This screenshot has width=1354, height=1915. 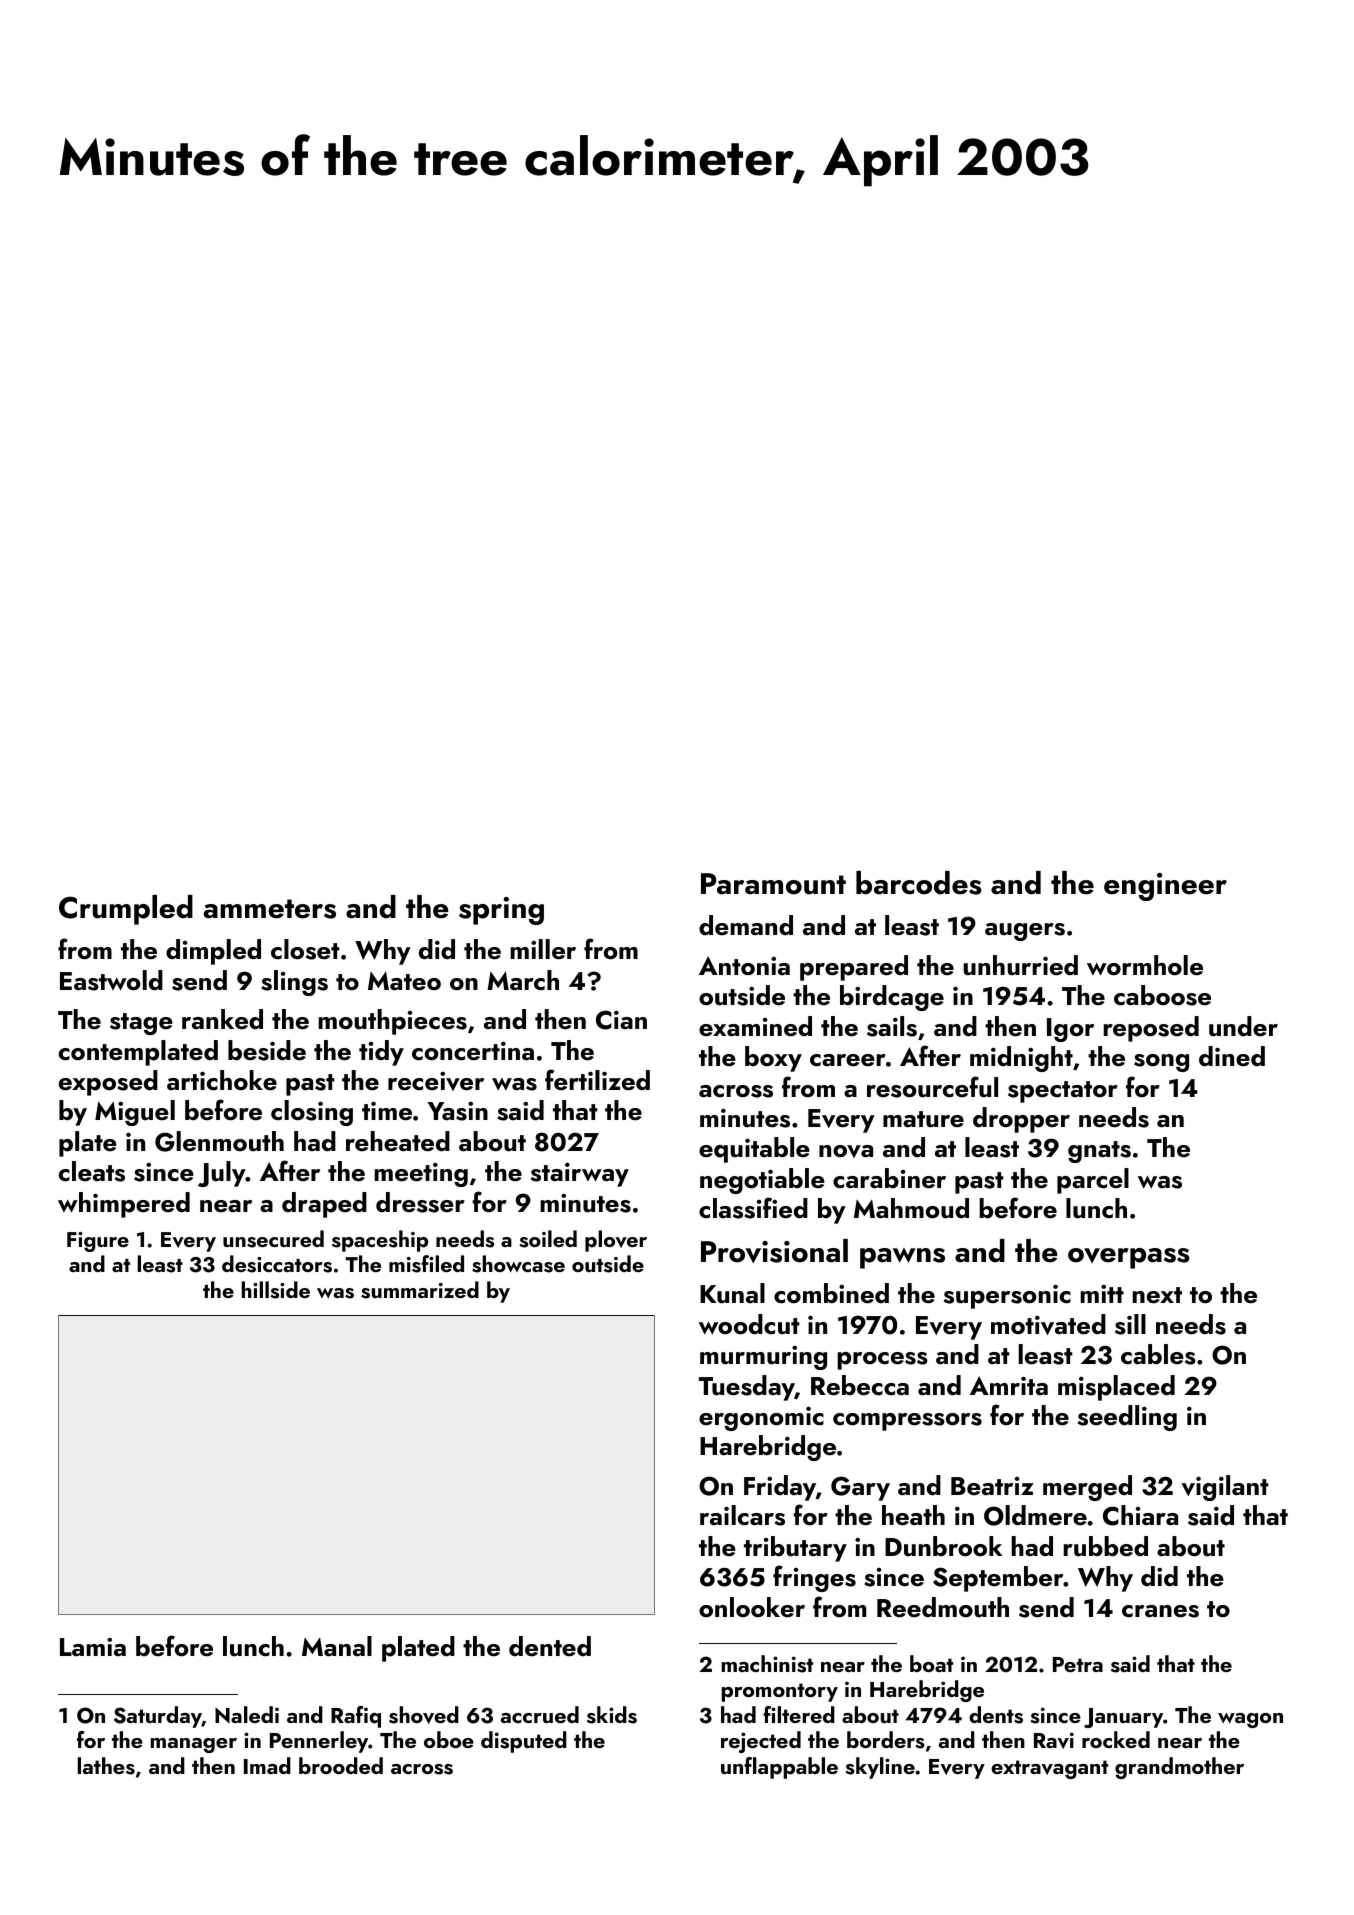 What do you see at coordinates (1021, 1059) in the screenshot?
I see `midnight` at bounding box center [1021, 1059].
